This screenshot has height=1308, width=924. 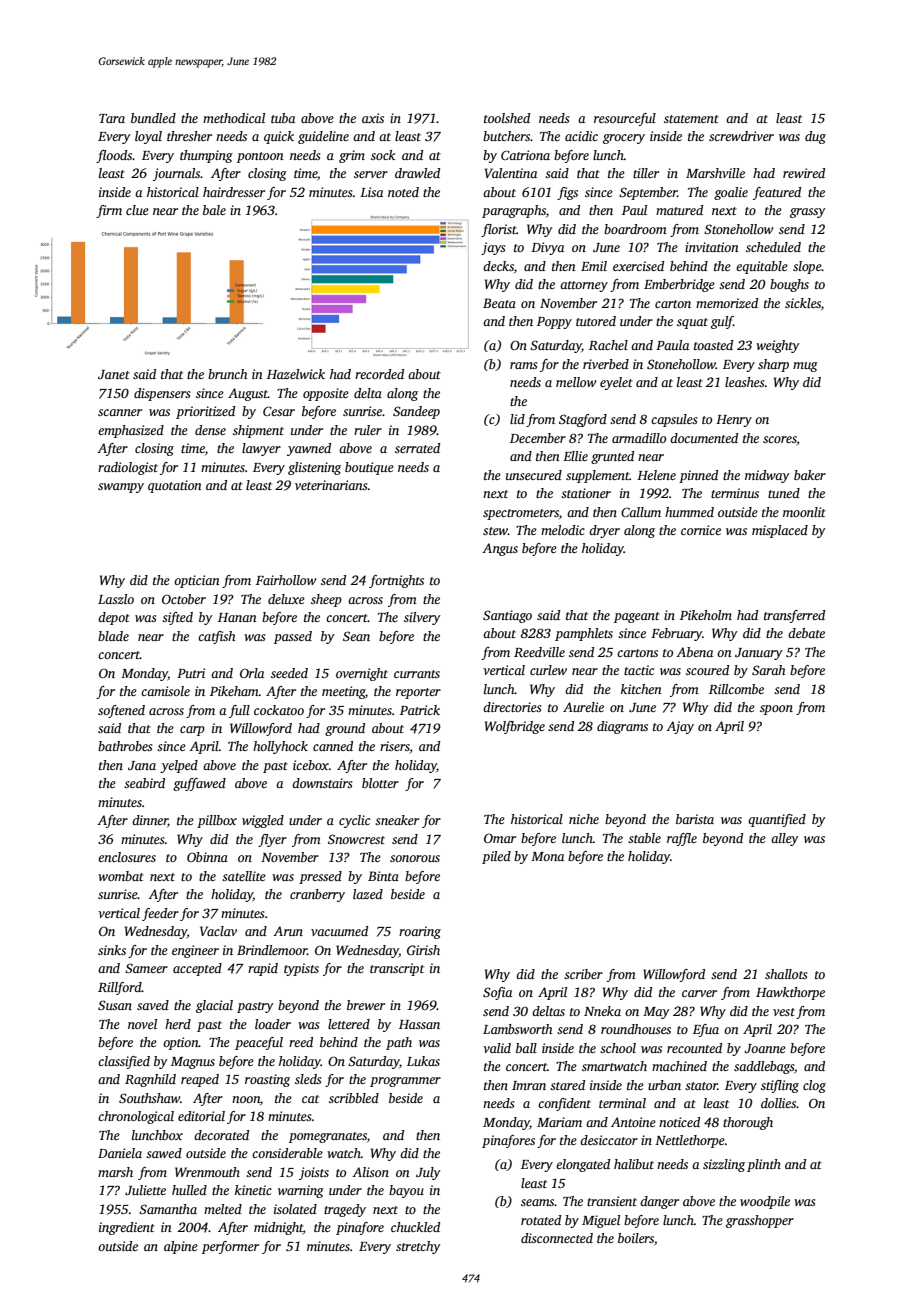 What do you see at coordinates (175, 486) in the screenshot?
I see `quotation` at bounding box center [175, 486].
